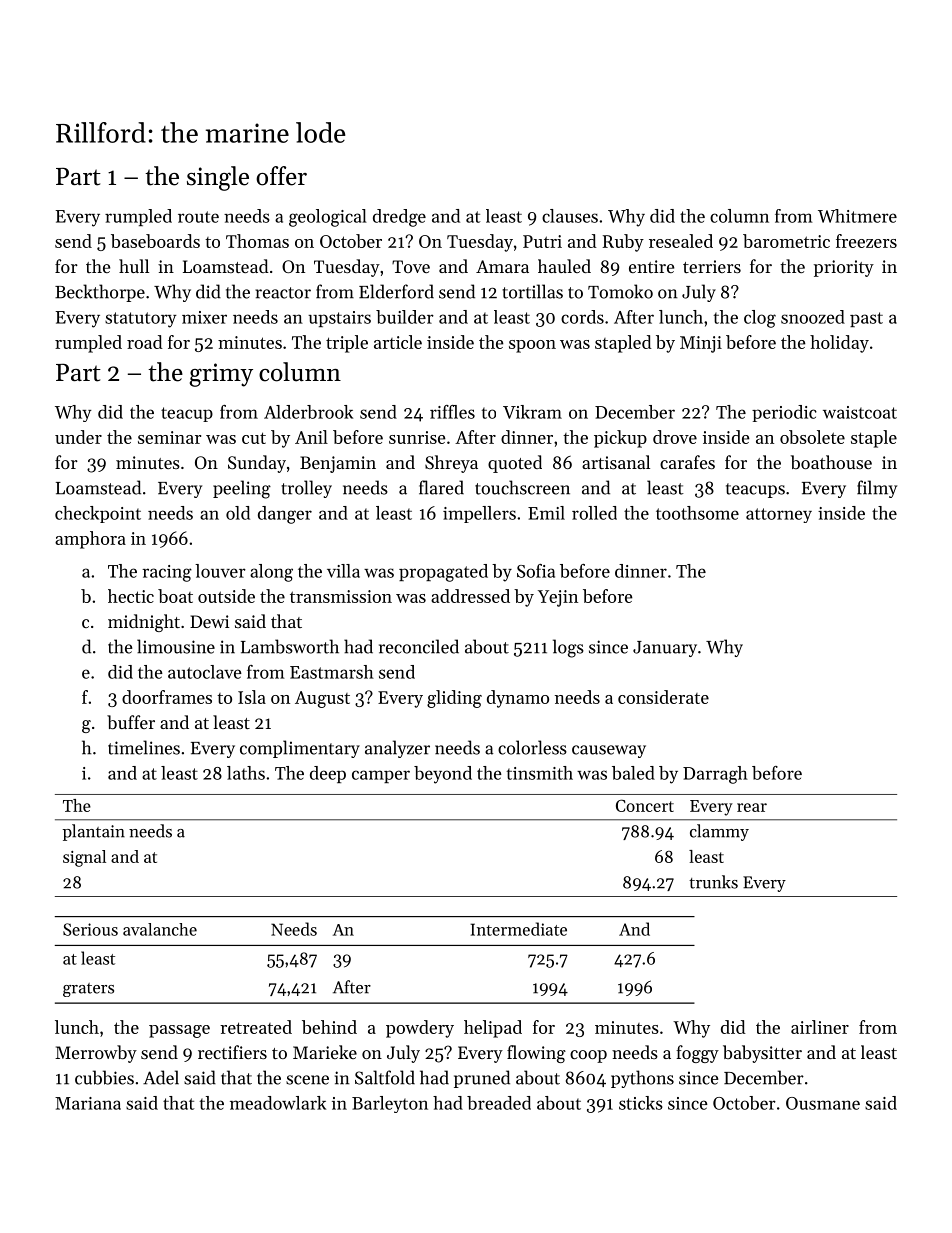 The width and height of the document is (952, 1233). I want to click on trunks, so click(713, 882).
